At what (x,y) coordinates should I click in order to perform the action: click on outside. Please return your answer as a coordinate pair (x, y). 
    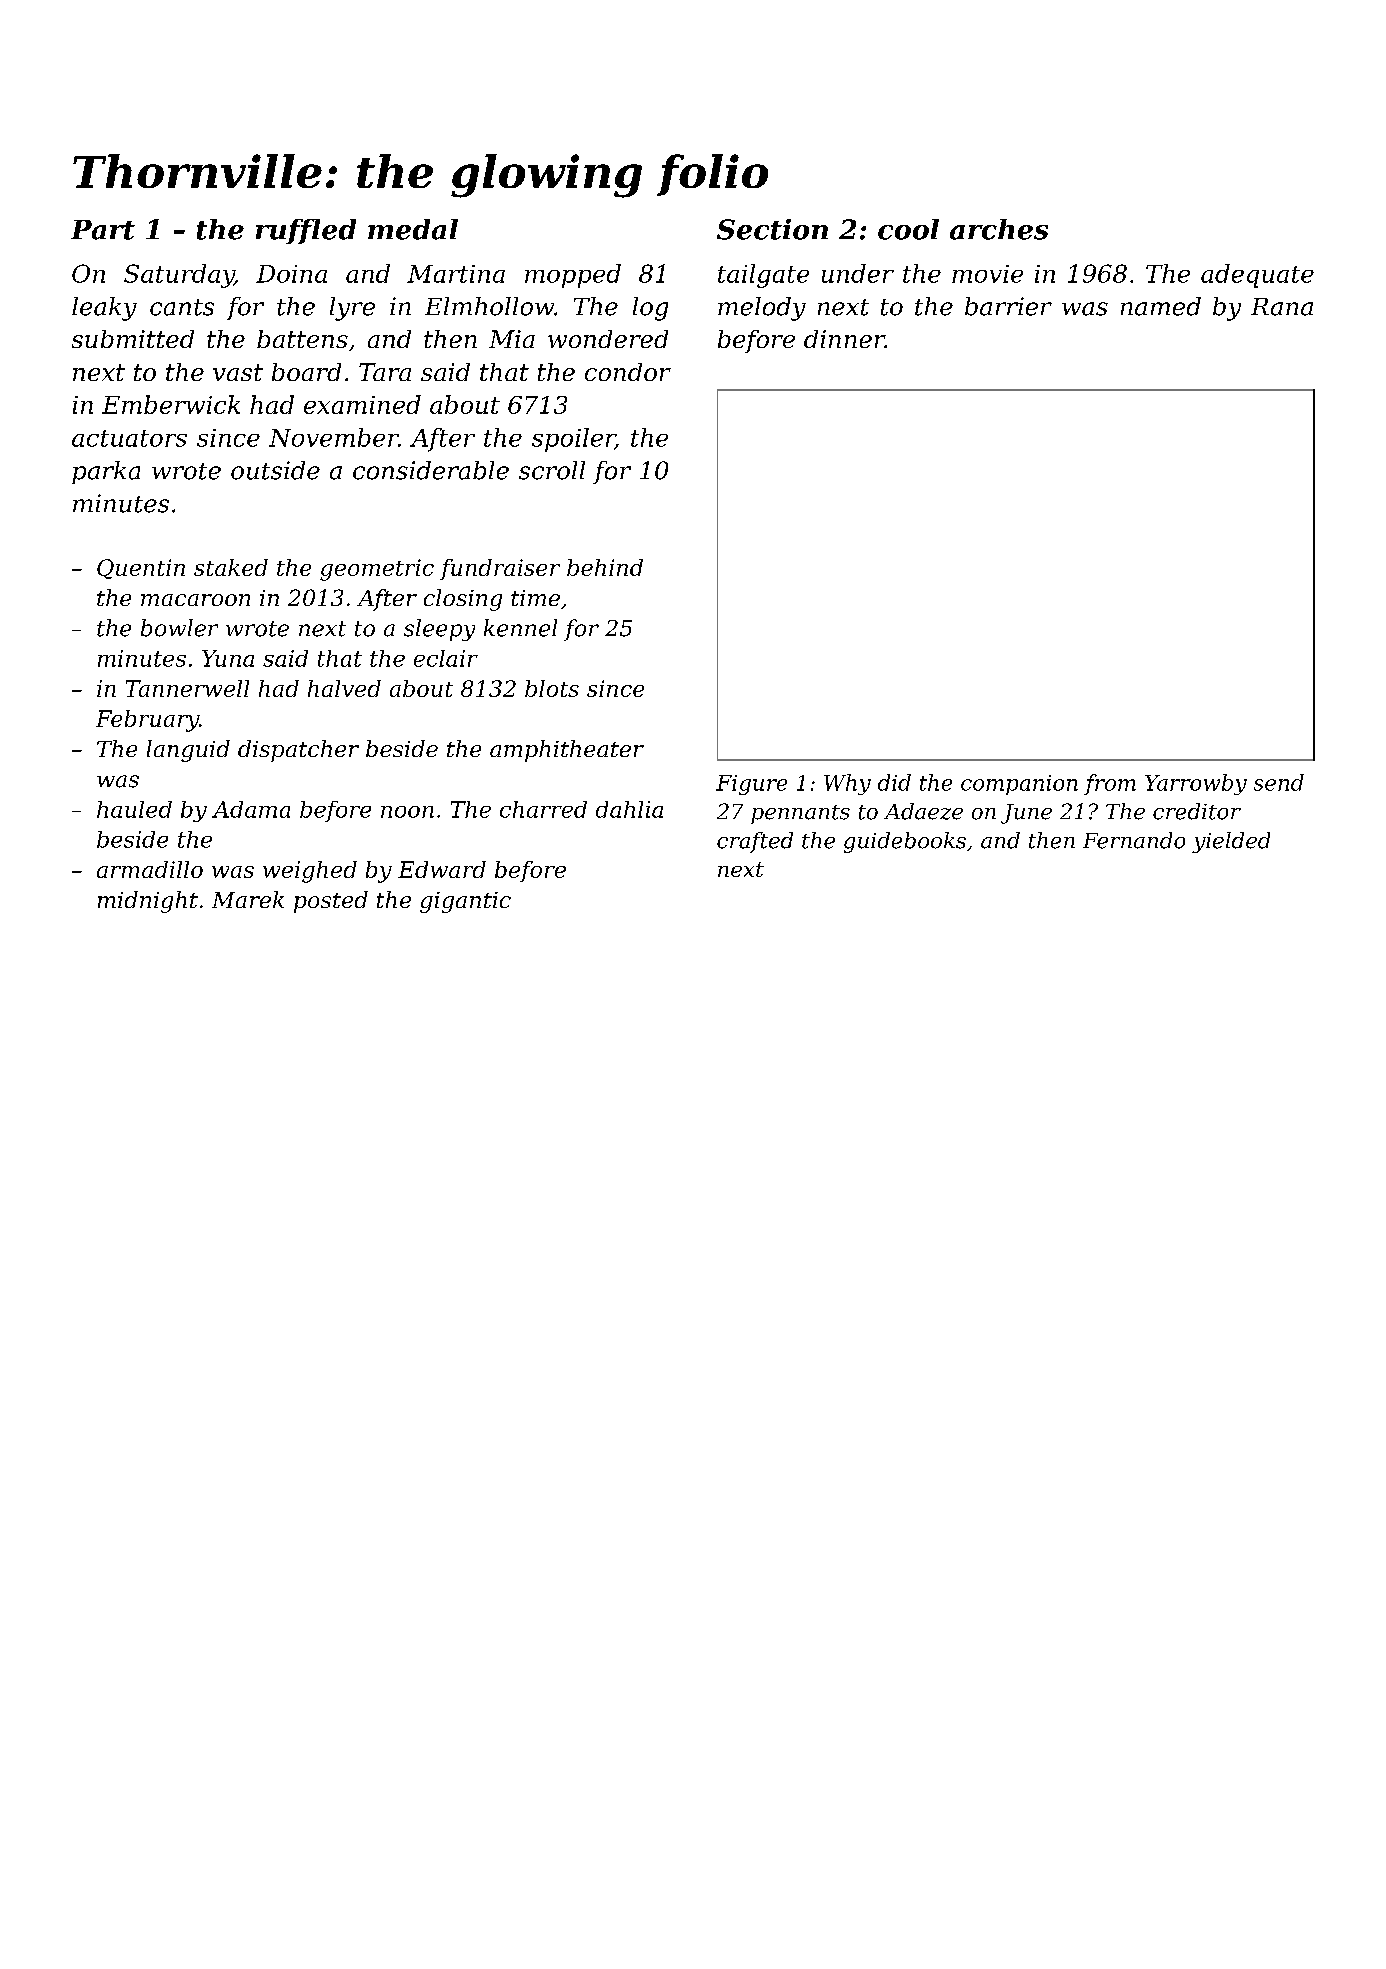
    Looking at the image, I should click on (275, 470).
